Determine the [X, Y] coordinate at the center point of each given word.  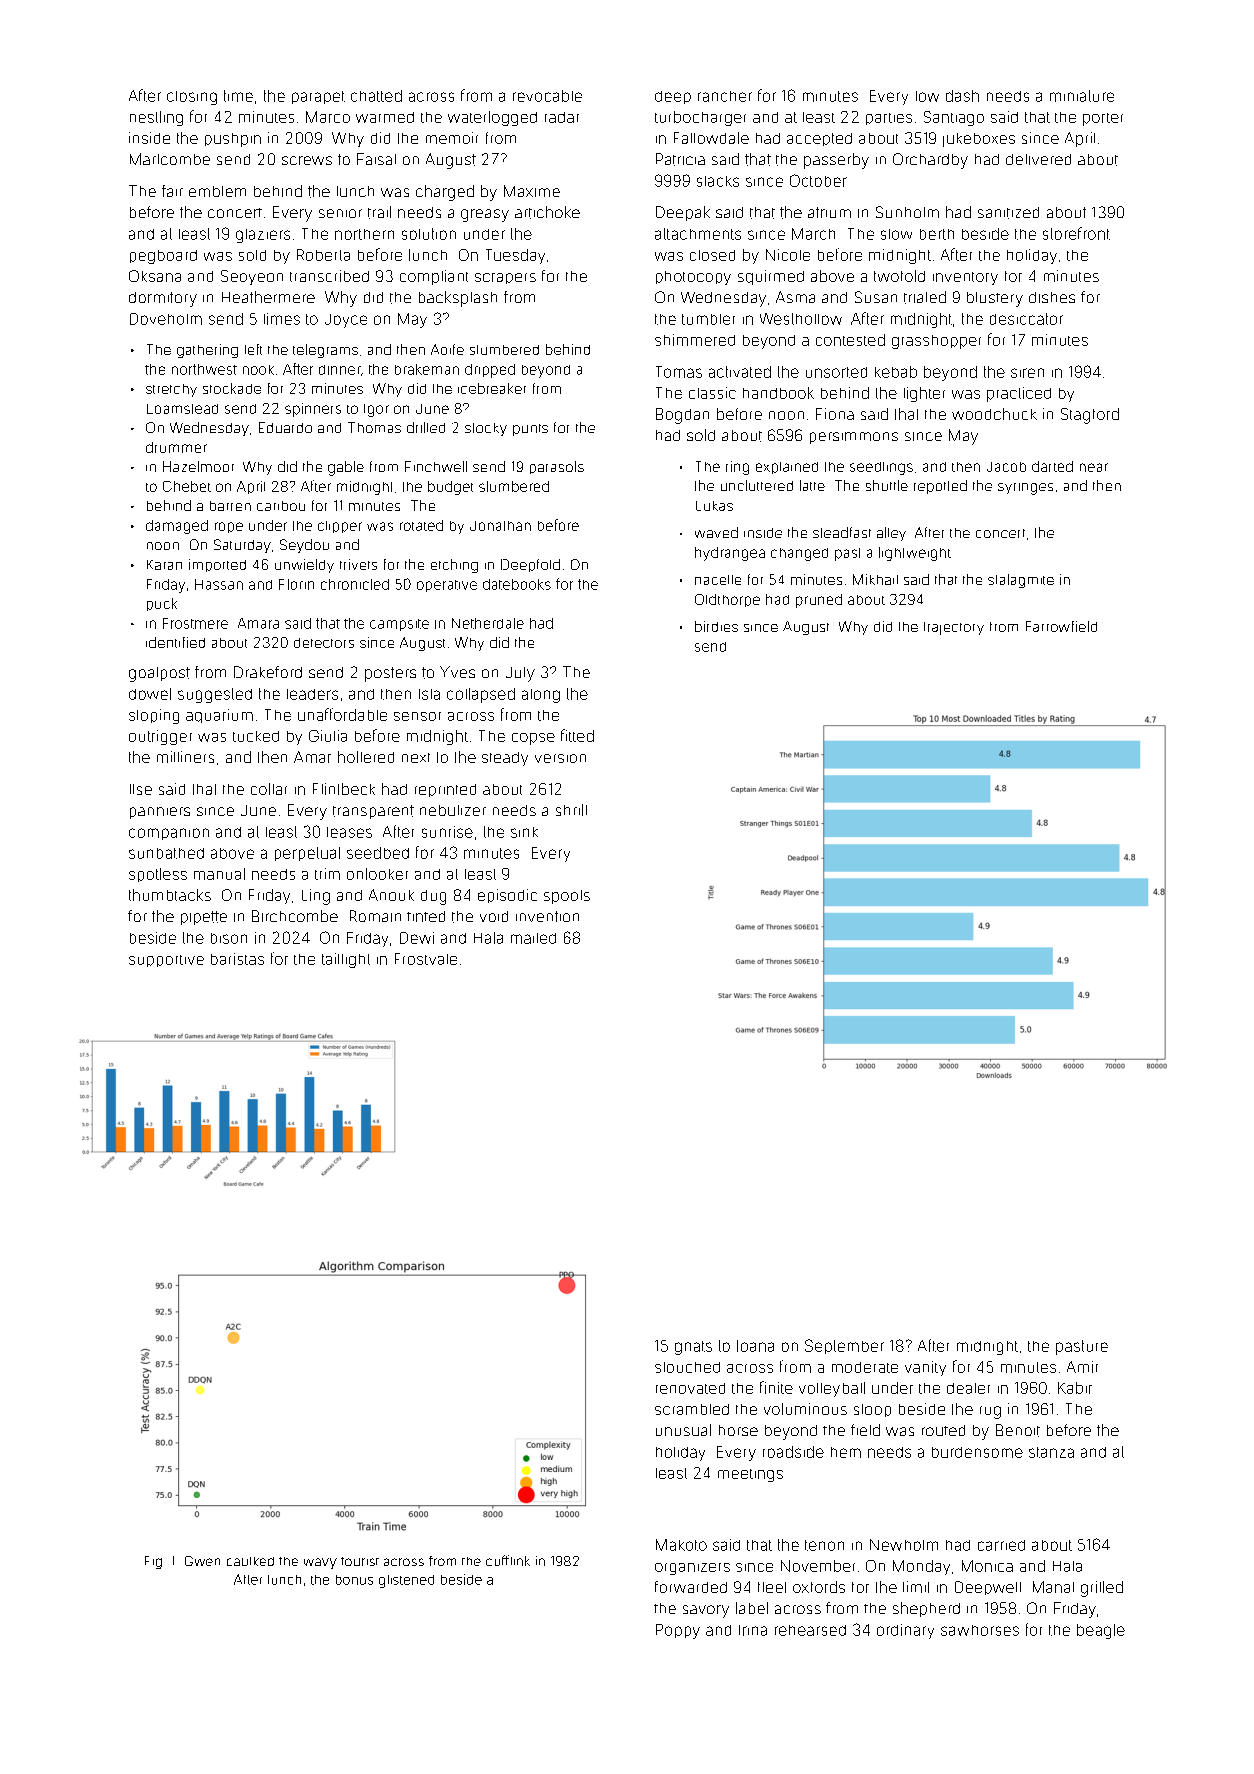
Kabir [1075, 1388]
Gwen [202, 1561]
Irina [753, 1630]
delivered [1038, 159]
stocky [486, 429]
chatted [376, 96]
